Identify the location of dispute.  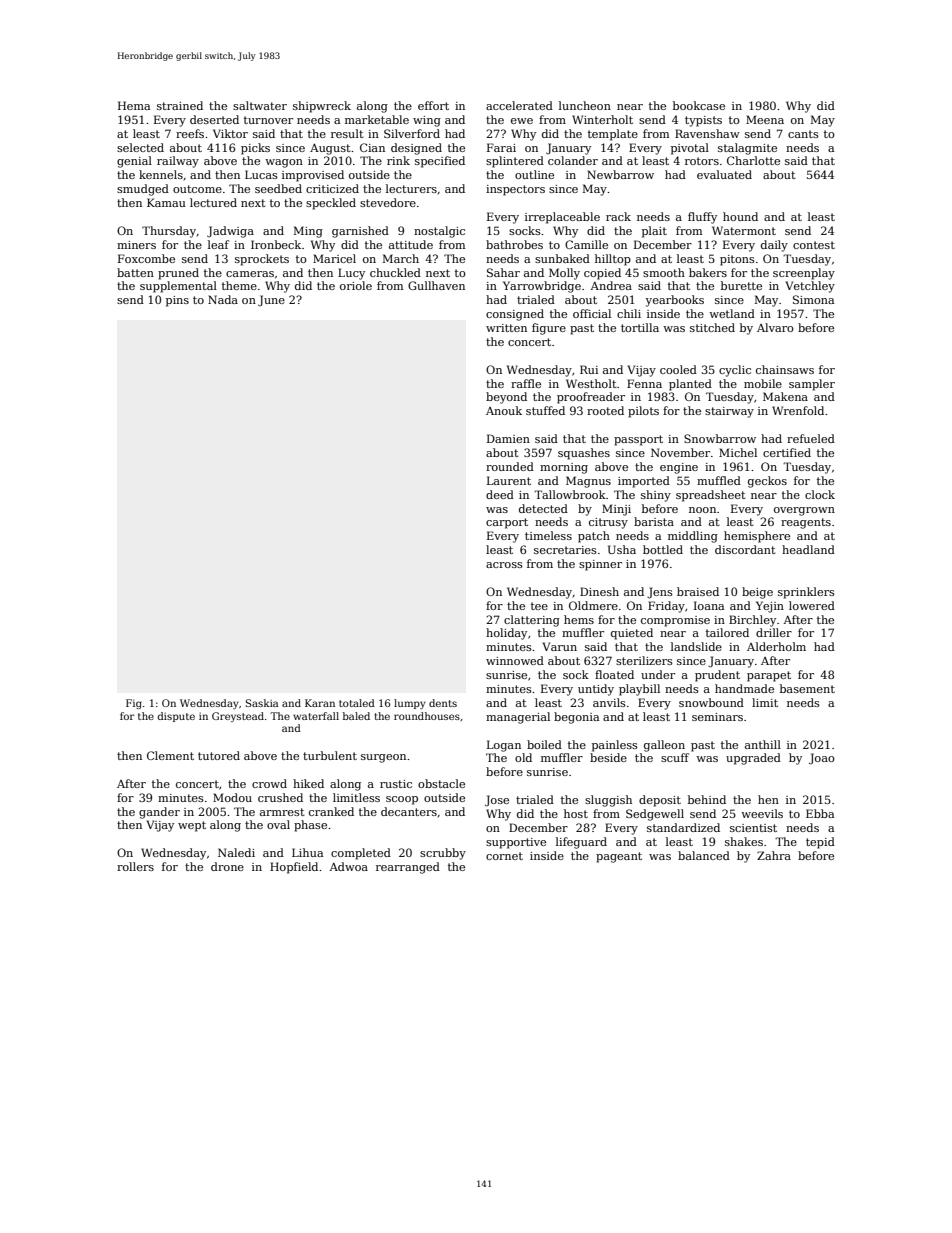
(176, 717).
